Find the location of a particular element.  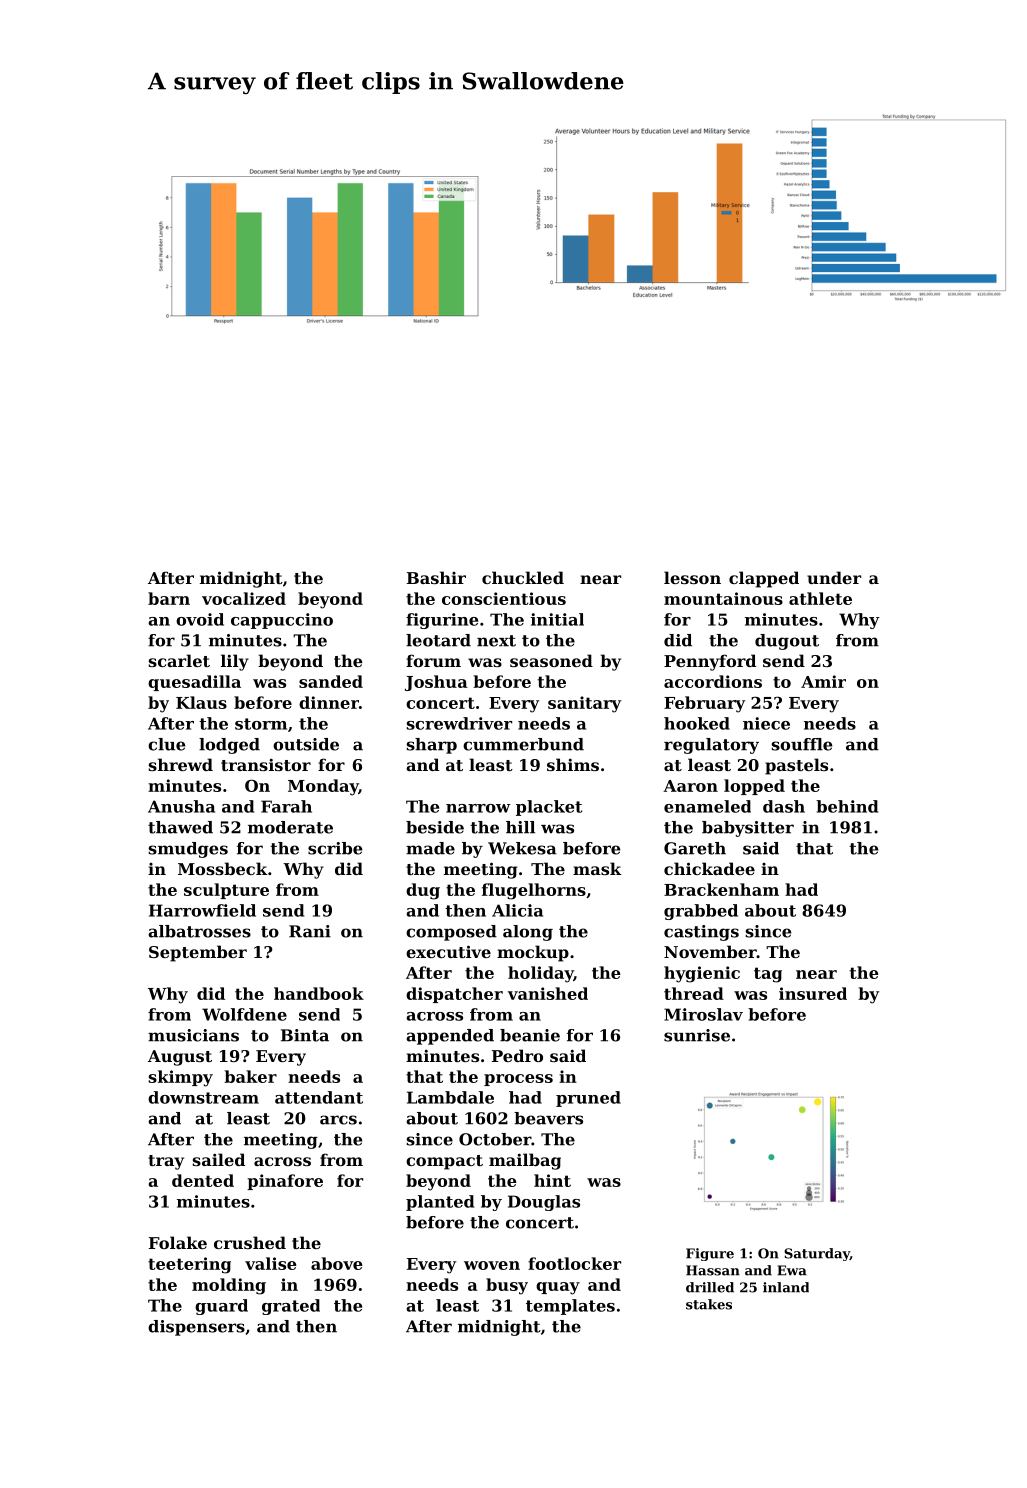

footlocker is located at coordinates (574, 1263).
